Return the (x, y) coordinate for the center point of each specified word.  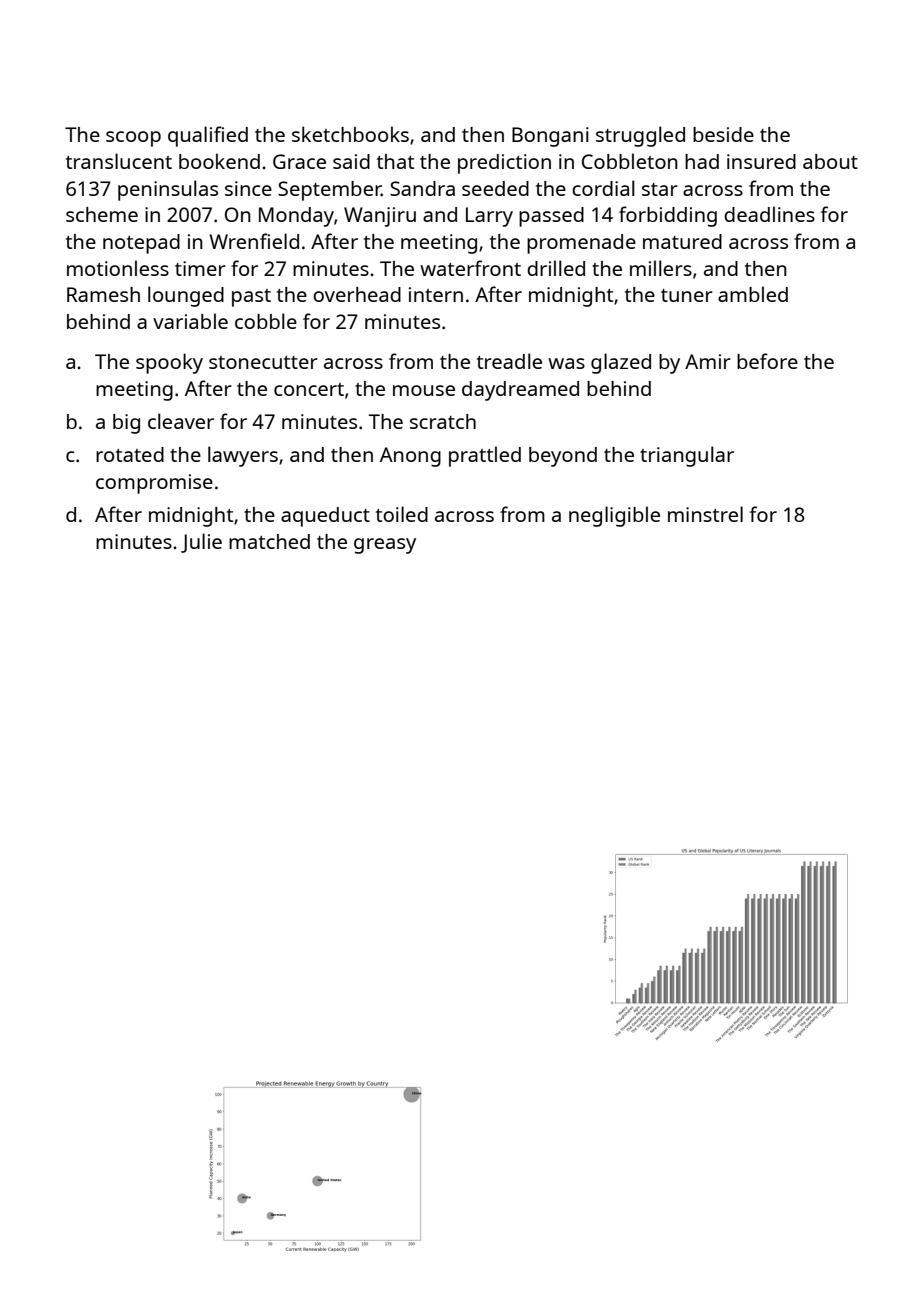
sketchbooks (350, 134)
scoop (133, 139)
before (767, 361)
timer (200, 268)
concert (309, 389)
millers (661, 268)
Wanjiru (380, 217)
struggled (640, 136)
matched (269, 541)
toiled (402, 514)
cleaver (181, 421)
